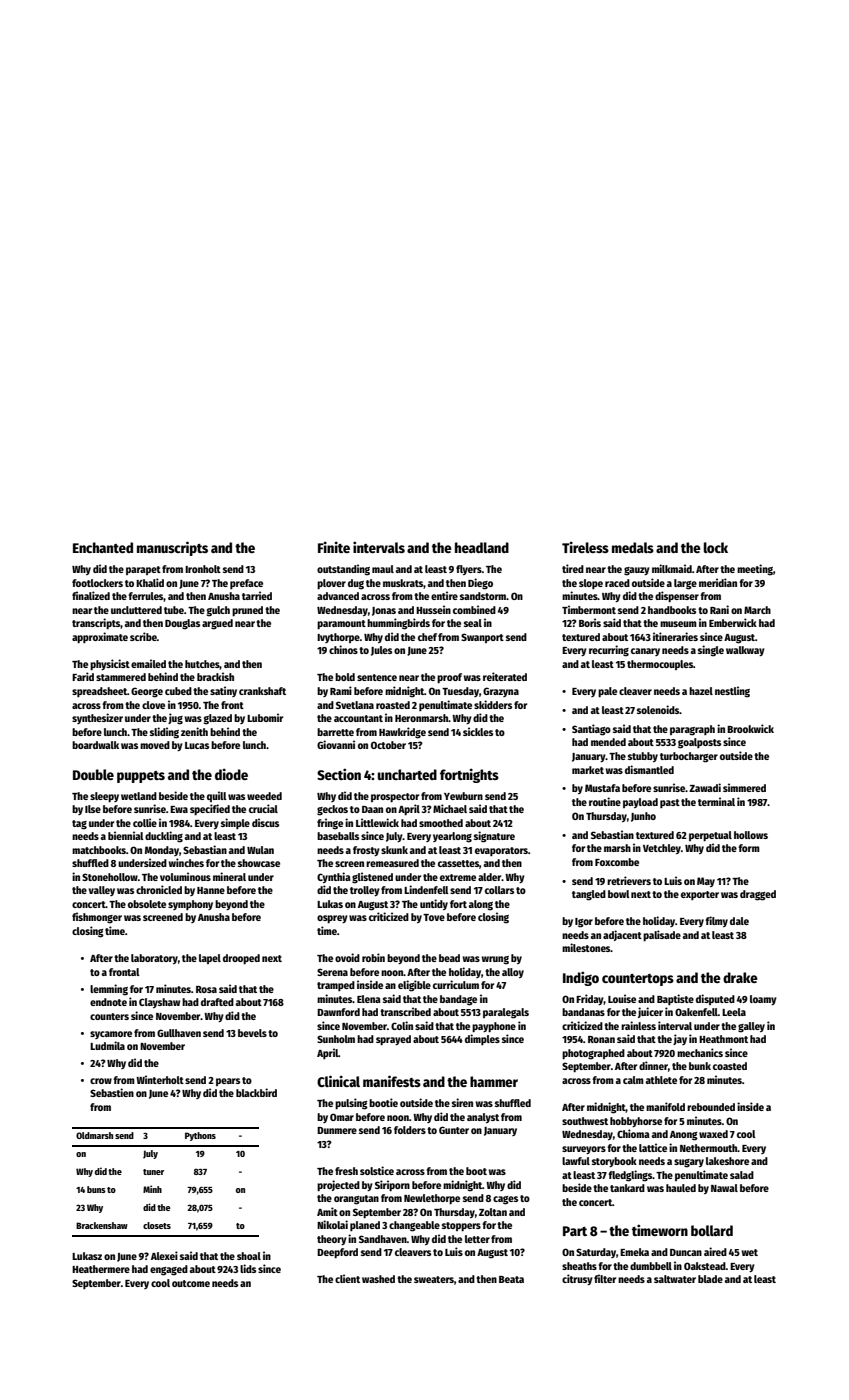 This page has height=1400, width=849. What do you see at coordinates (378, 1279) in the page?
I see `washed` at bounding box center [378, 1279].
